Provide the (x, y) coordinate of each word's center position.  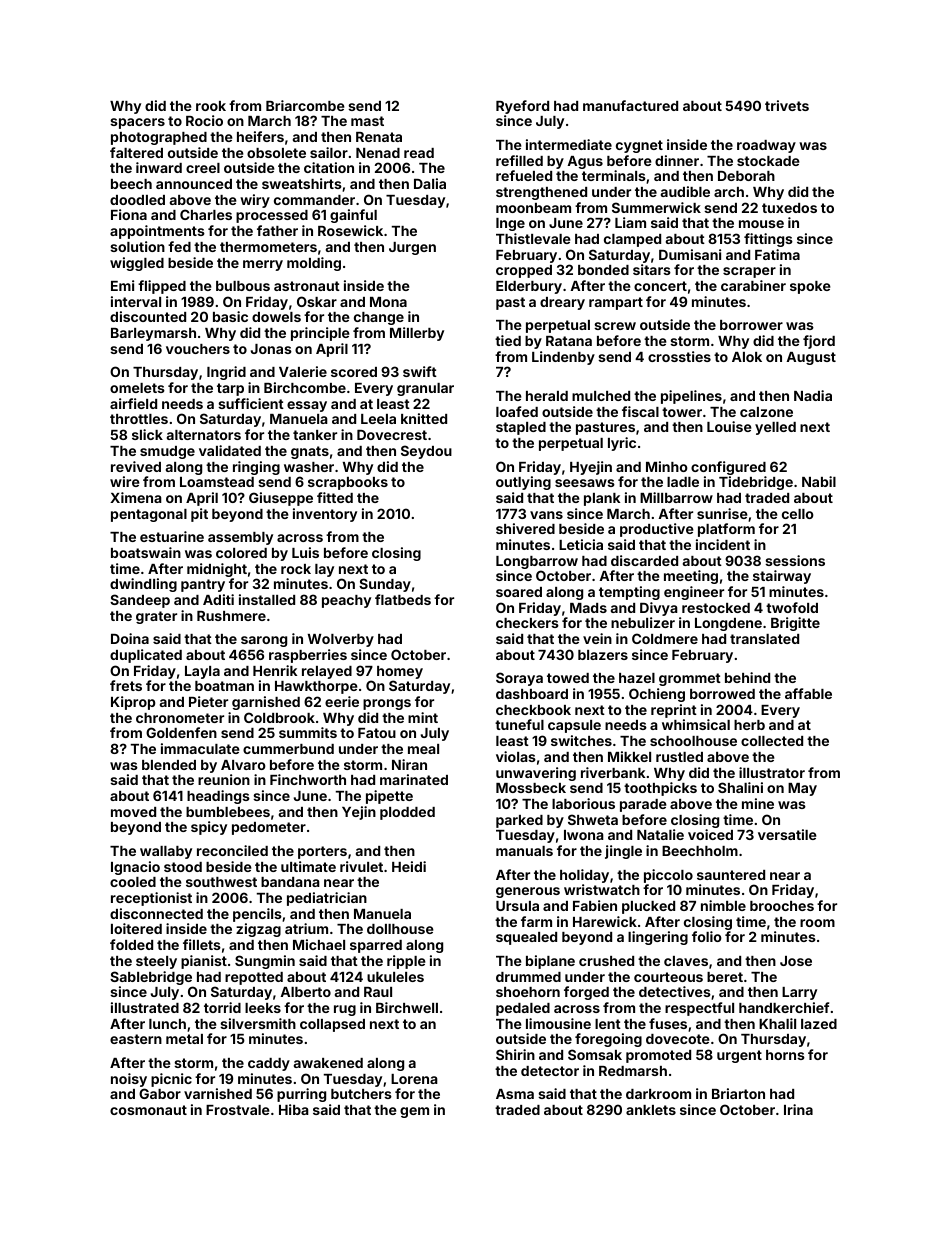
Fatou (377, 733)
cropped (524, 271)
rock (296, 569)
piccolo (668, 876)
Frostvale (238, 1110)
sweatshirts (302, 183)
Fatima (777, 254)
